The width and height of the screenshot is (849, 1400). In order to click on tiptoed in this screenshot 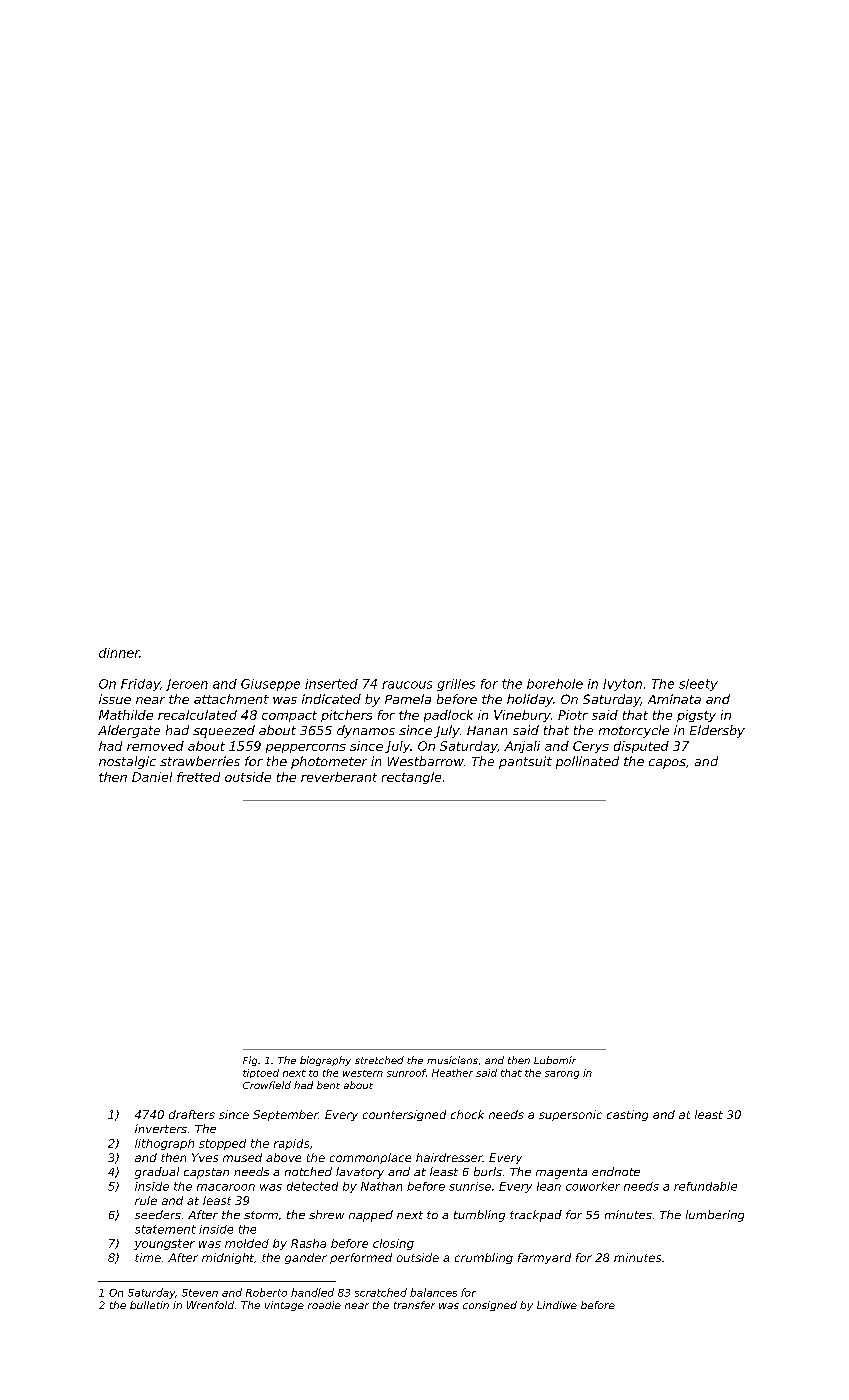, I will do `click(261, 1073)`.
